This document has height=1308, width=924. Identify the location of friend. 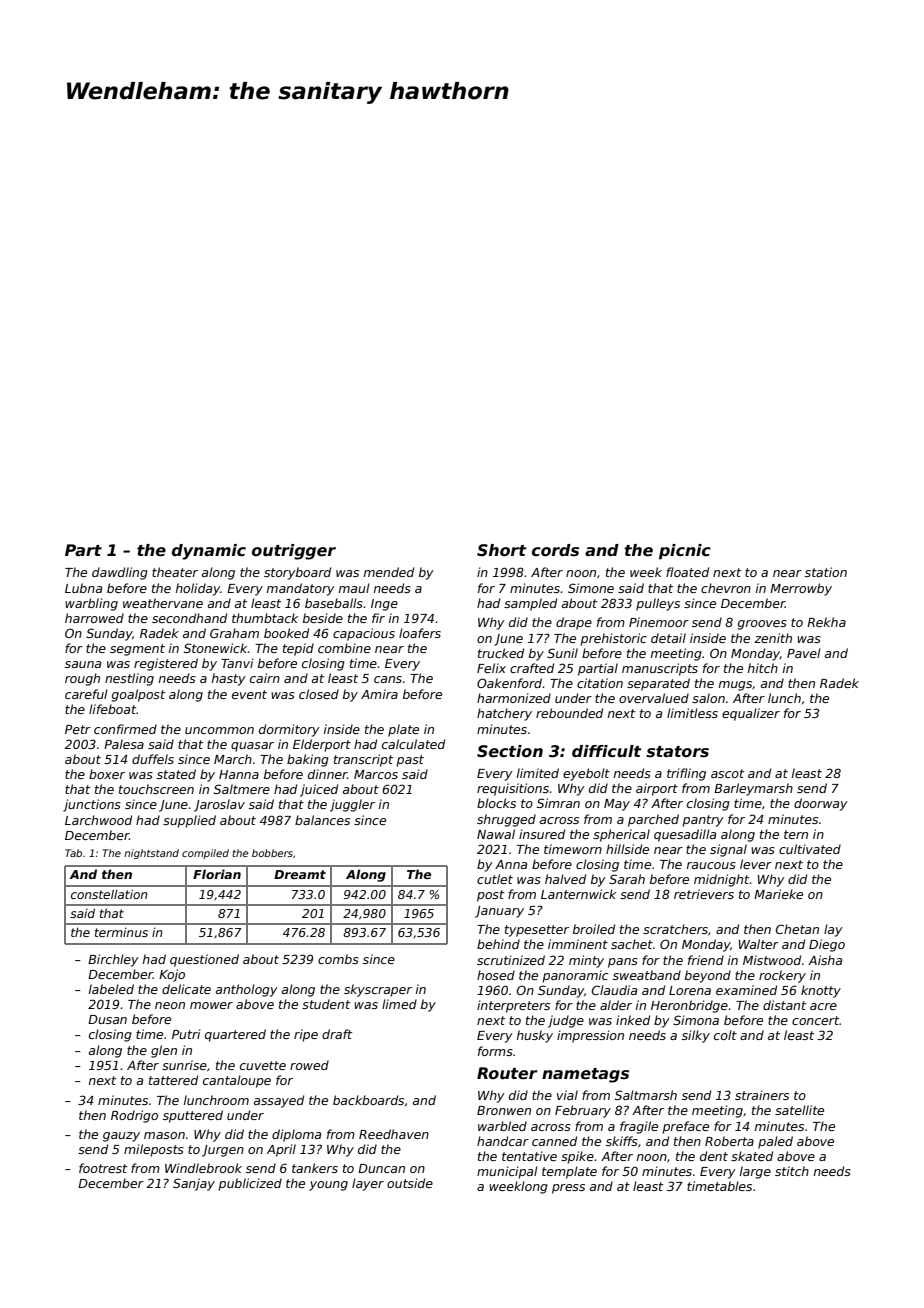
(706, 960).
